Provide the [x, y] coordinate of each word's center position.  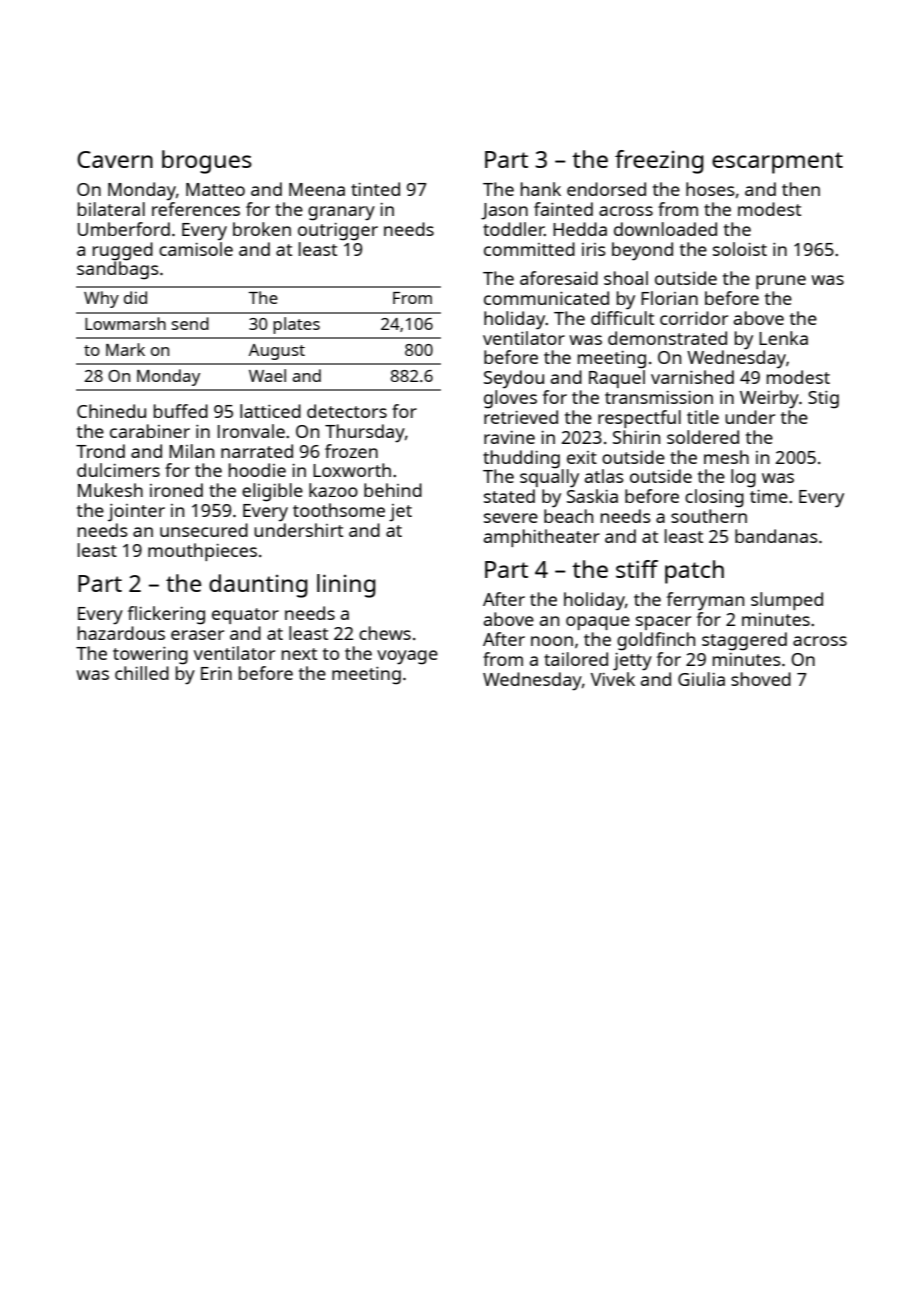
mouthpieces [202, 552]
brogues [207, 162]
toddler [513, 229]
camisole [196, 249]
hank [541, 189]
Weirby [769, 399]
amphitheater [542, 538]
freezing [659, 162]
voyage [407, 657]
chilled [142, 673]
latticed [270, 411]
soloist [740, 249]
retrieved [521, 417]
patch [694, 572]
